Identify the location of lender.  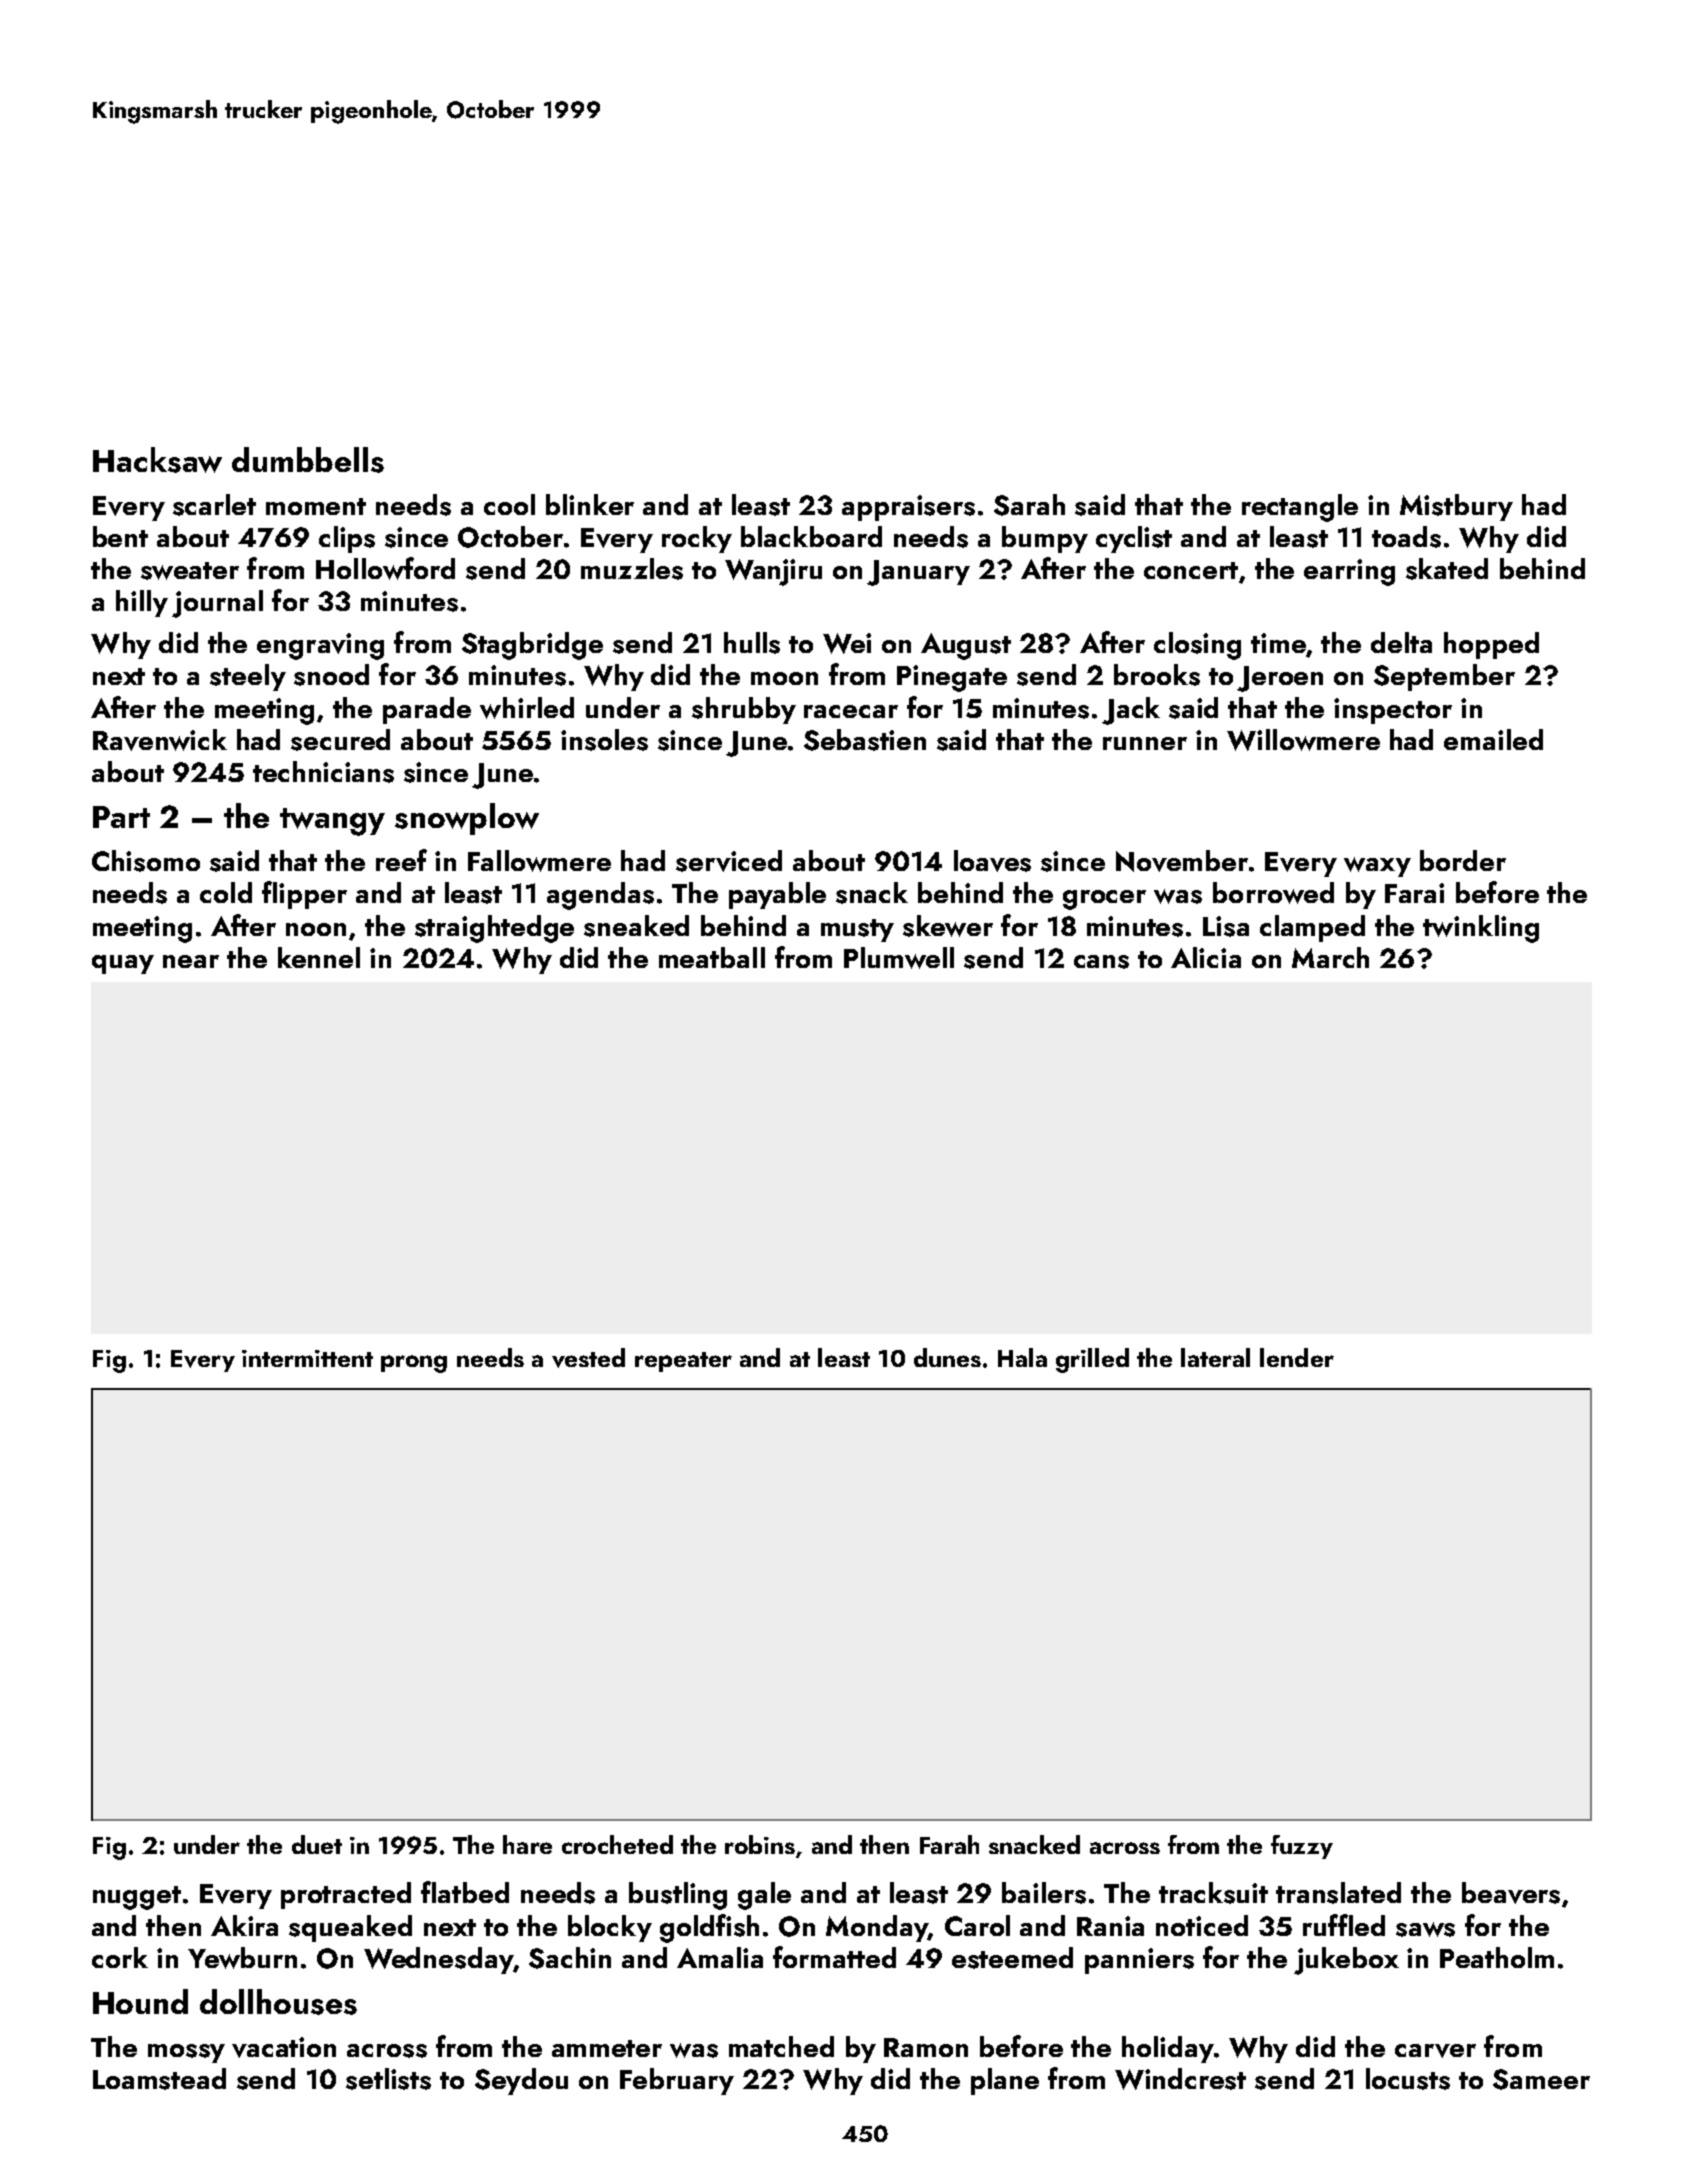
(1297, 1357).
